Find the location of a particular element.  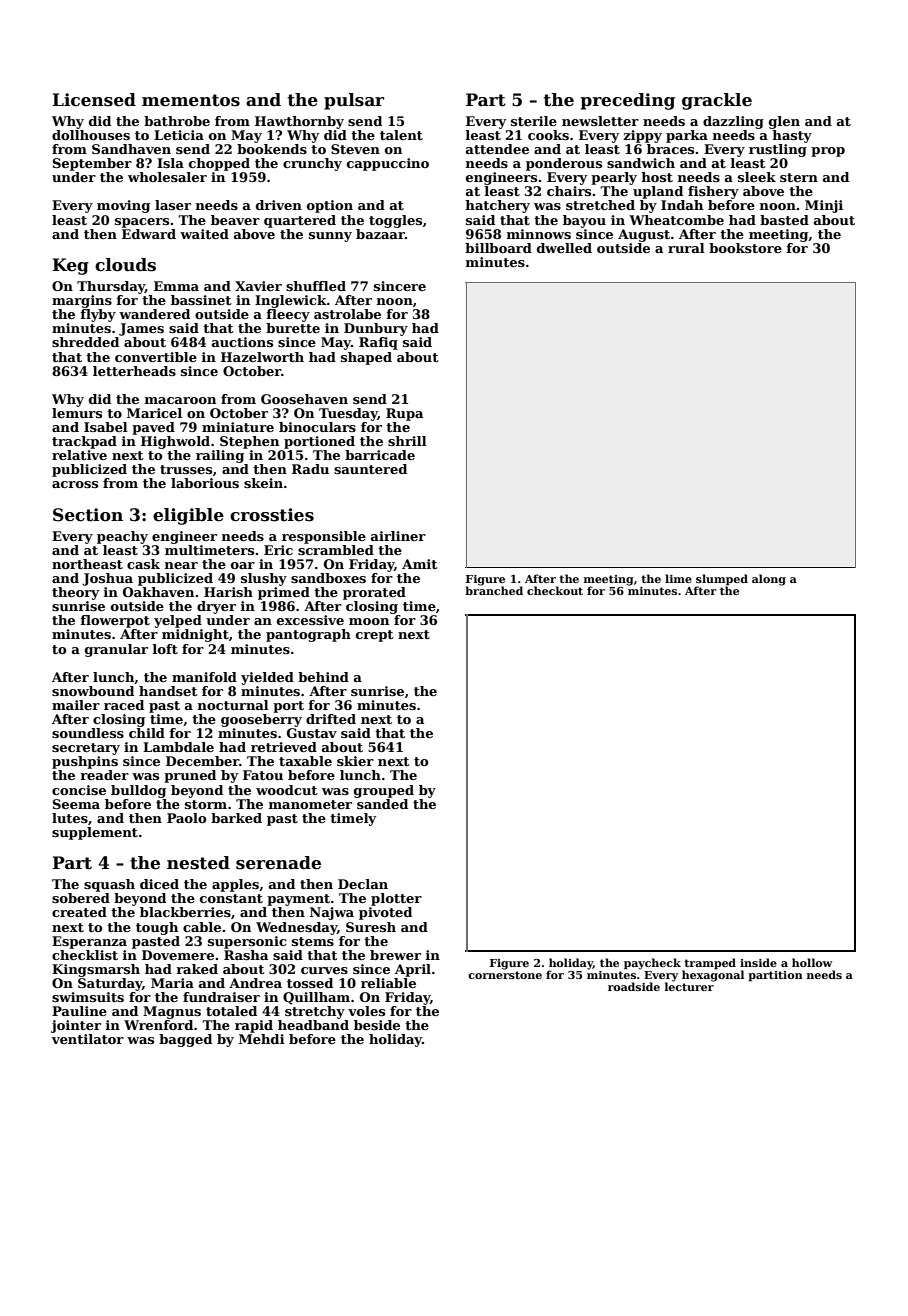

branched is located at coordinates (494, 590).
